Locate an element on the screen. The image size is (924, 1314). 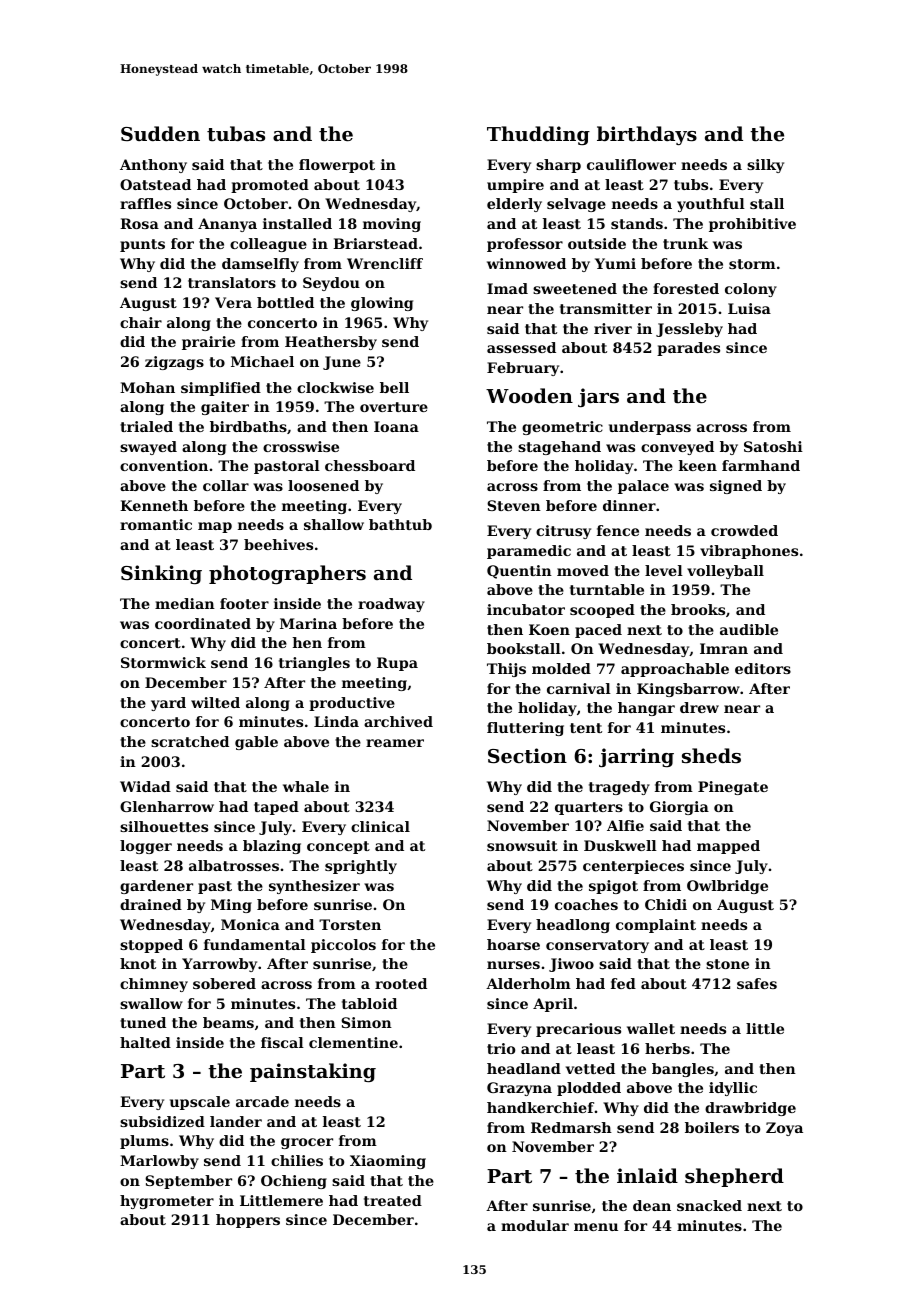
headland is located at coordinates (524, 1068).
